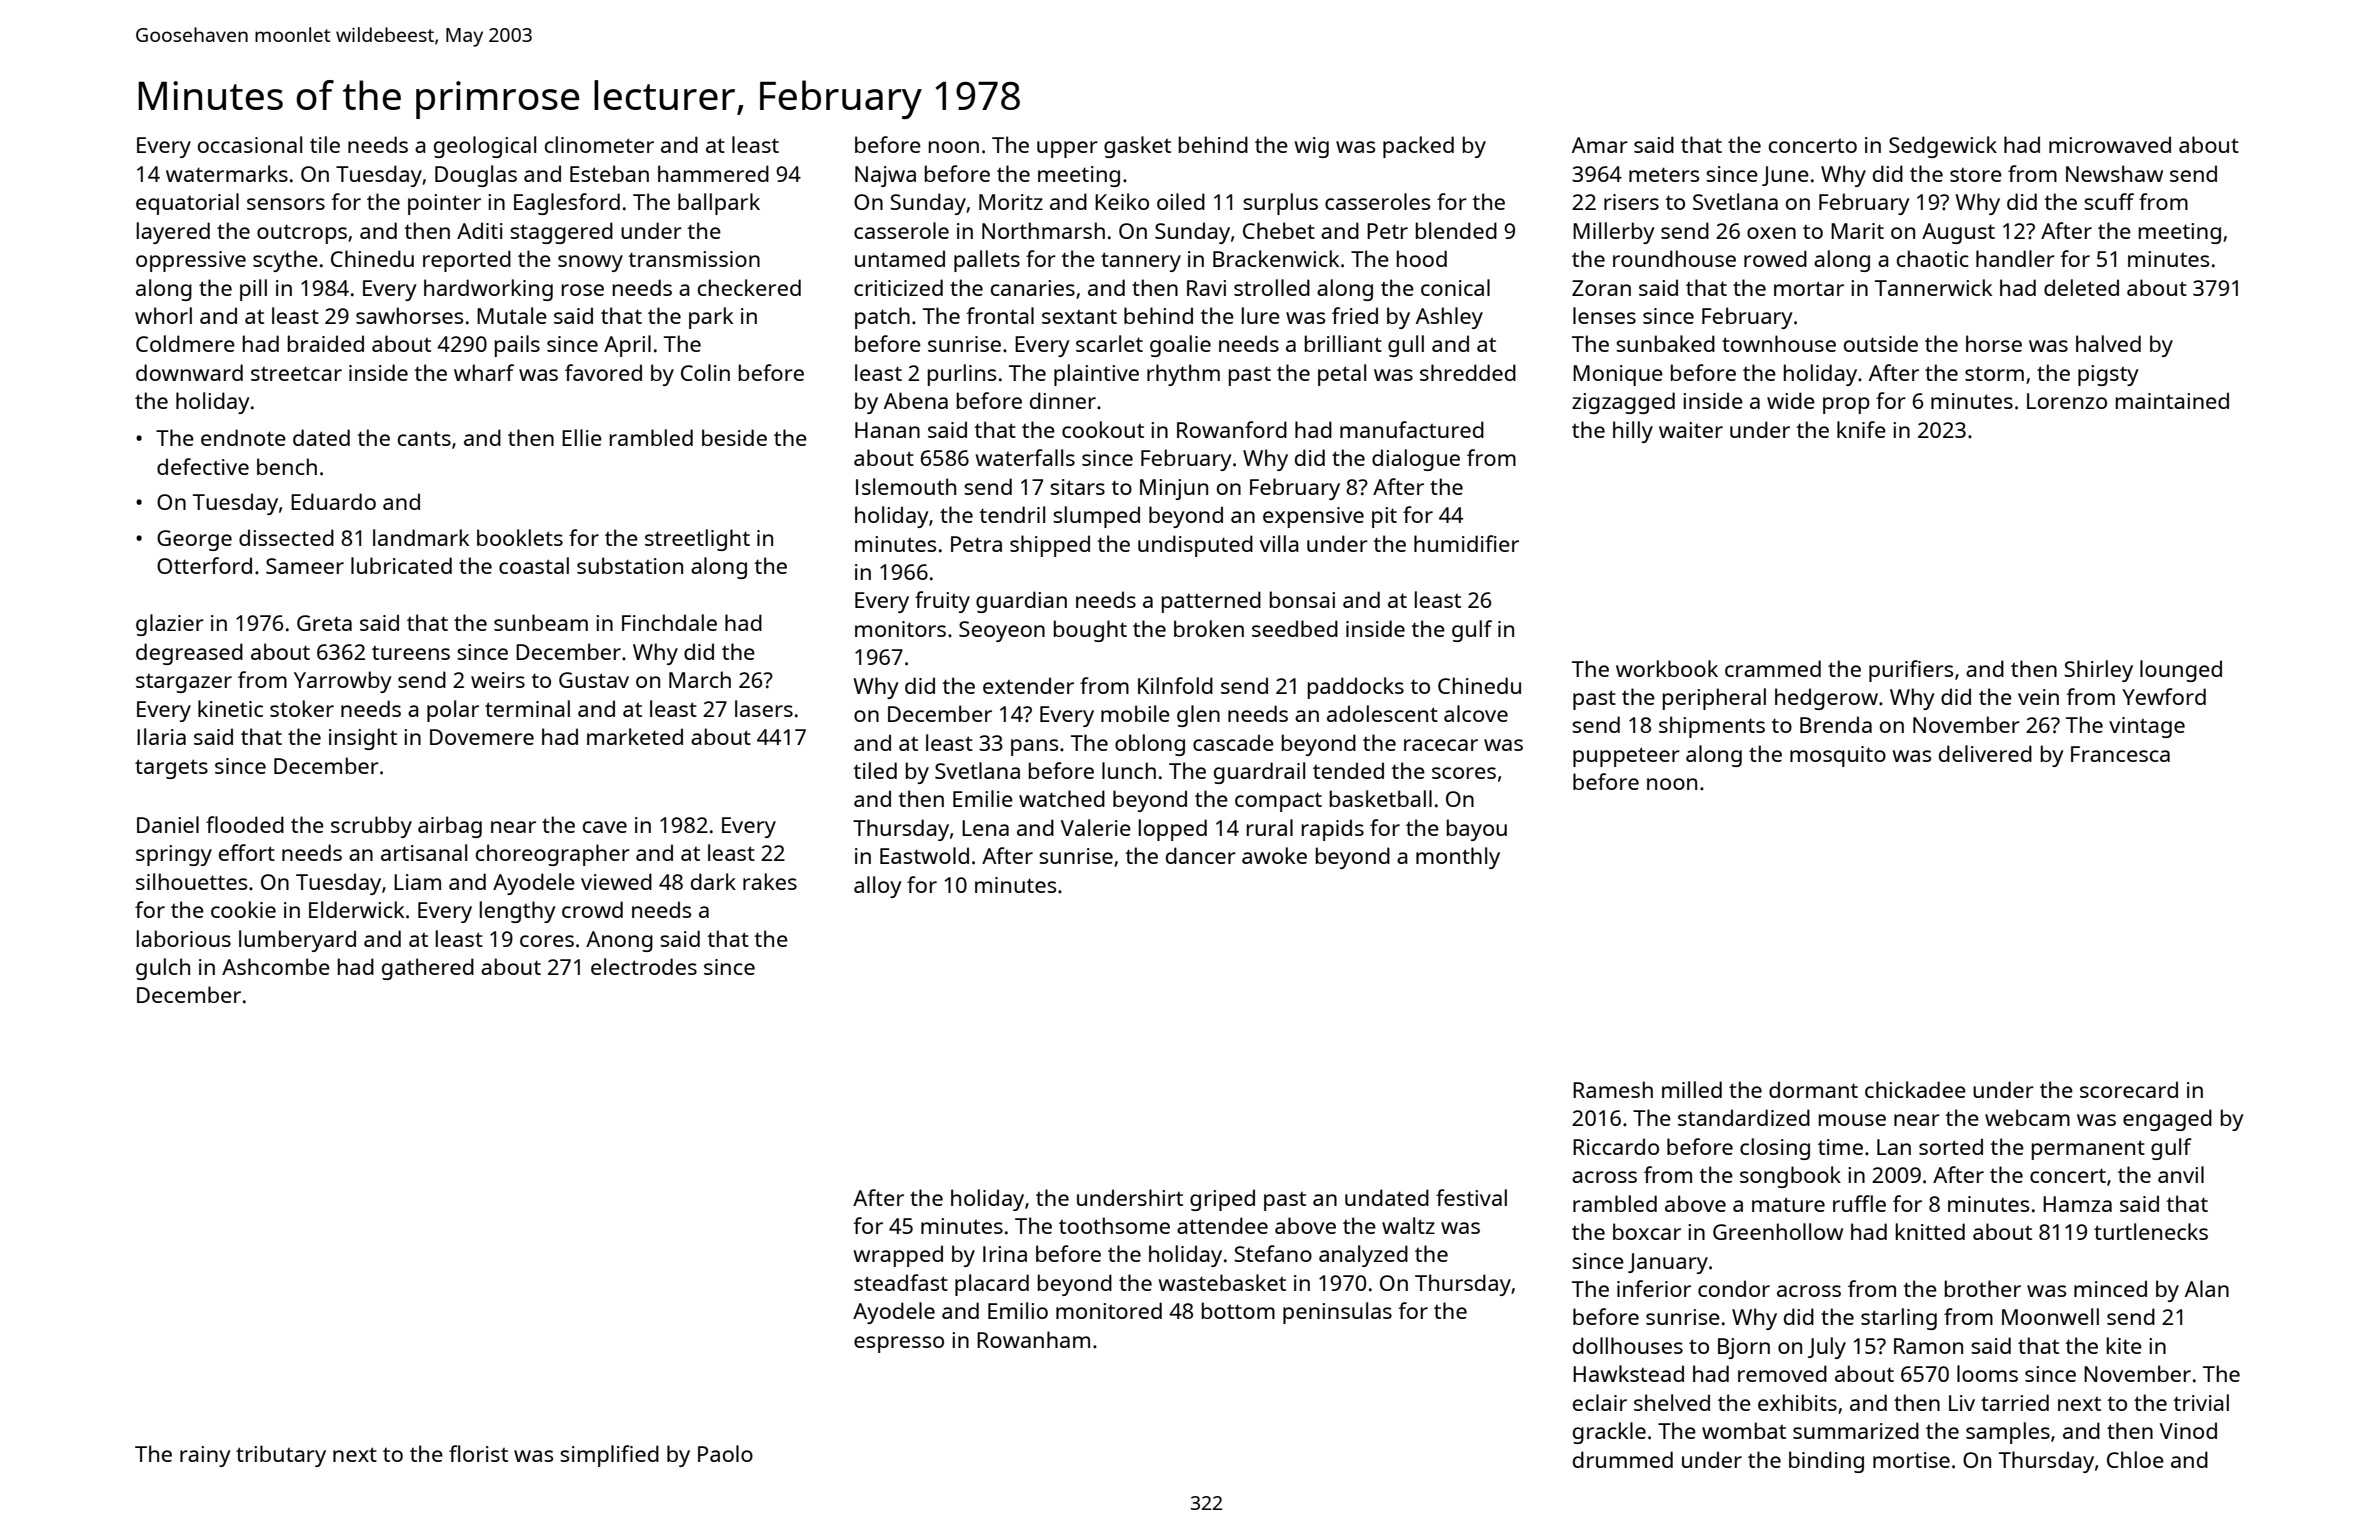  I want to click on Sedgewick, so click(1943, 147).
